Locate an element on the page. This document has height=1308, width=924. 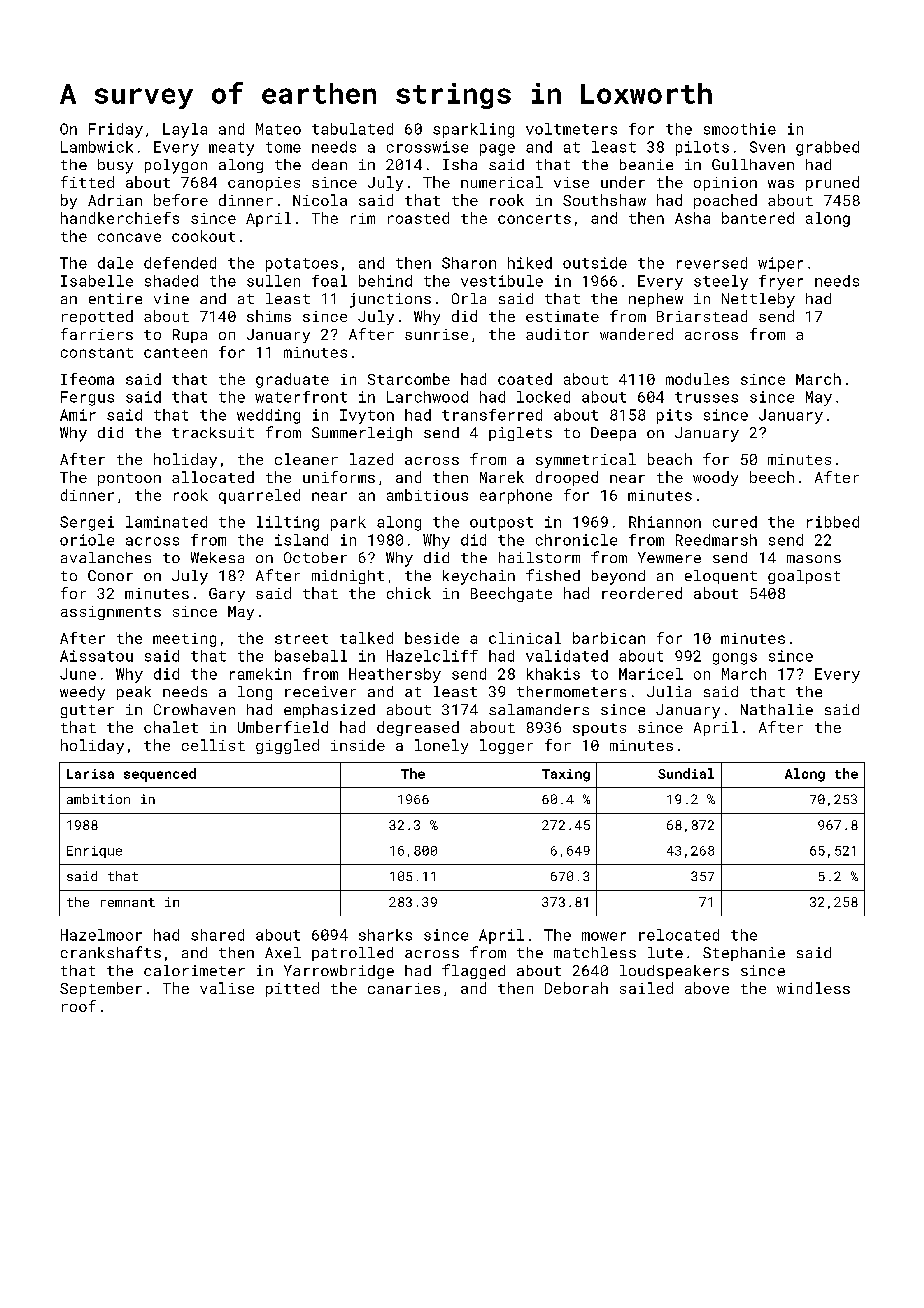
tabulated is located at coordinates (352, 129).
